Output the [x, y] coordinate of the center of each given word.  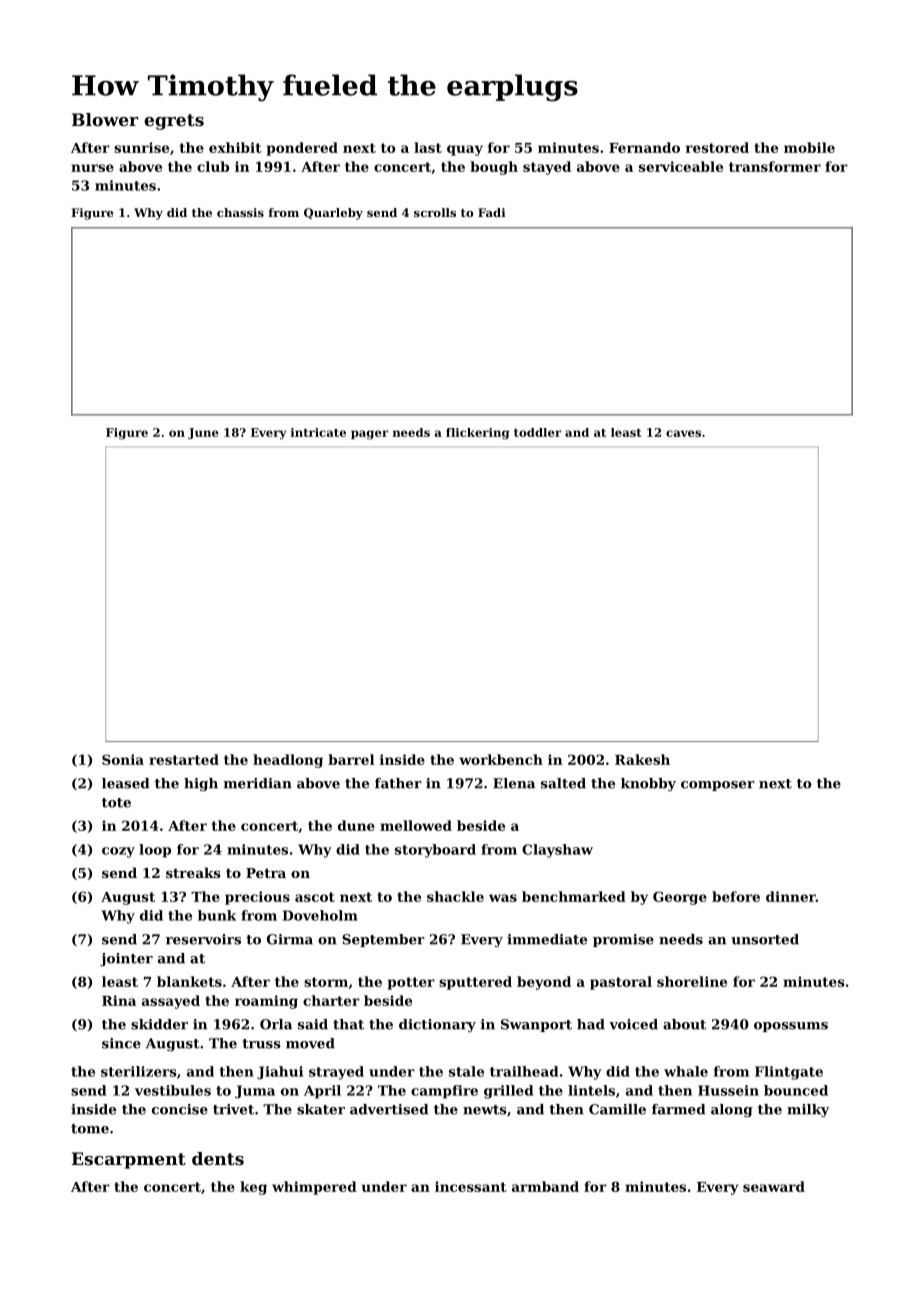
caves [683, 433]
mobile [809, 147]
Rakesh [642, 759]
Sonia [123, 759]
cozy [118, 852]
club [213, 166]
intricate [318, 432]
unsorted [765, 939]
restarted [184, 759]
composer [718, 786]
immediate [547, 939]
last [428, 147]
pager [370, 435]
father [398, 783]
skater [321, 1109]
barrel [351, 759]
